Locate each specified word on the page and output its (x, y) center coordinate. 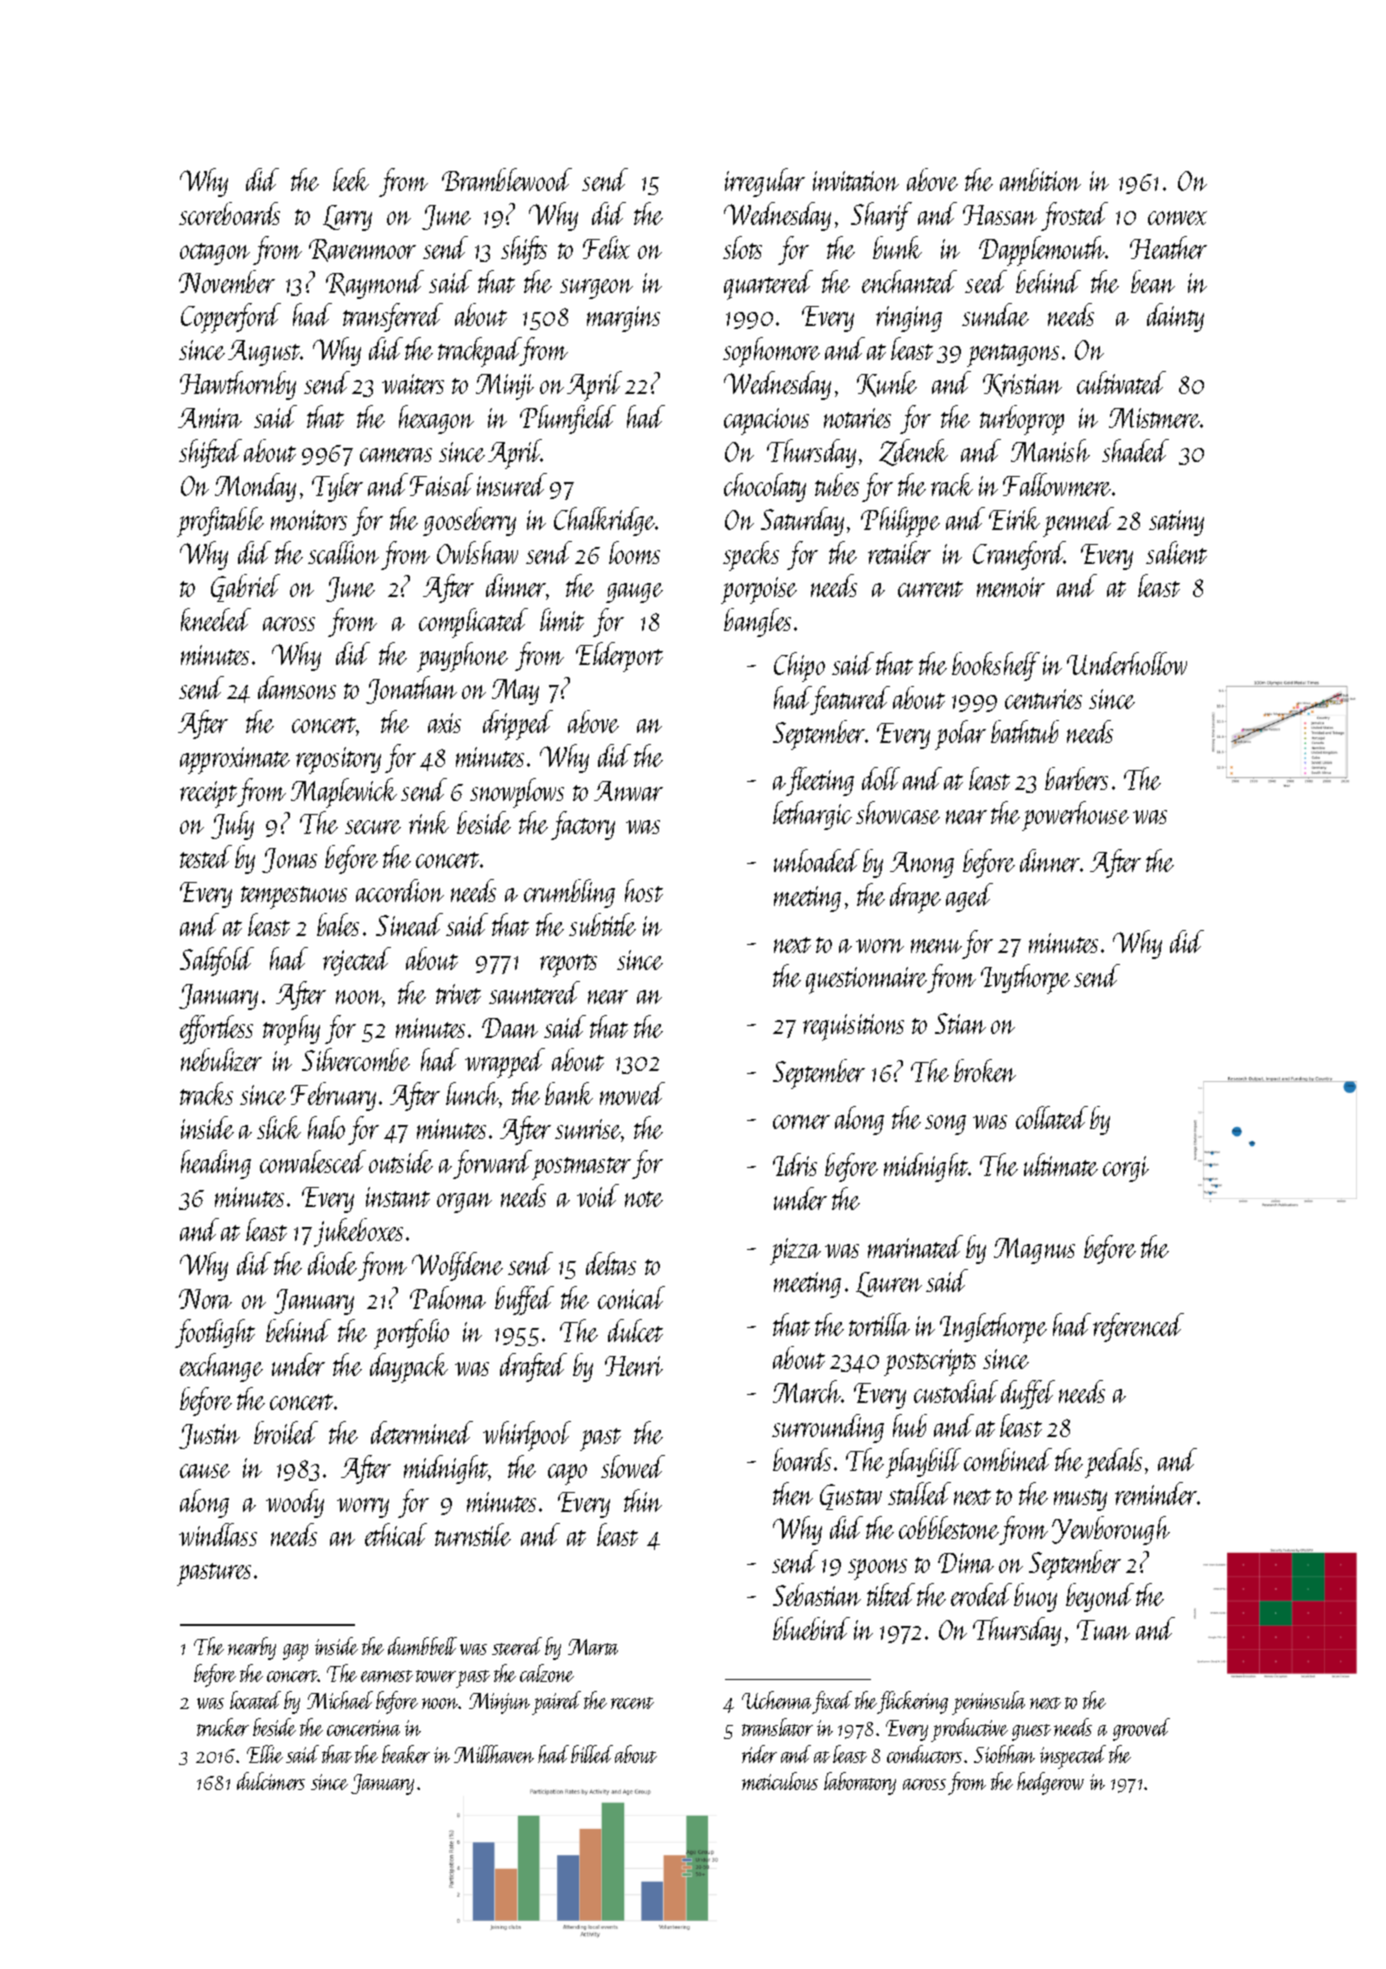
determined (422, 1432)
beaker (406, 1754)
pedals (1113, 1463)
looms (634, 552)
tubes (837, 484)
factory (583, 825)
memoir (1011, 587)
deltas (611, 1263)
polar (960, 735)
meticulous (780, 1781)
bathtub (1025, 731)
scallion (343, 552)
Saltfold (217, 961)
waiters (413, 384)
